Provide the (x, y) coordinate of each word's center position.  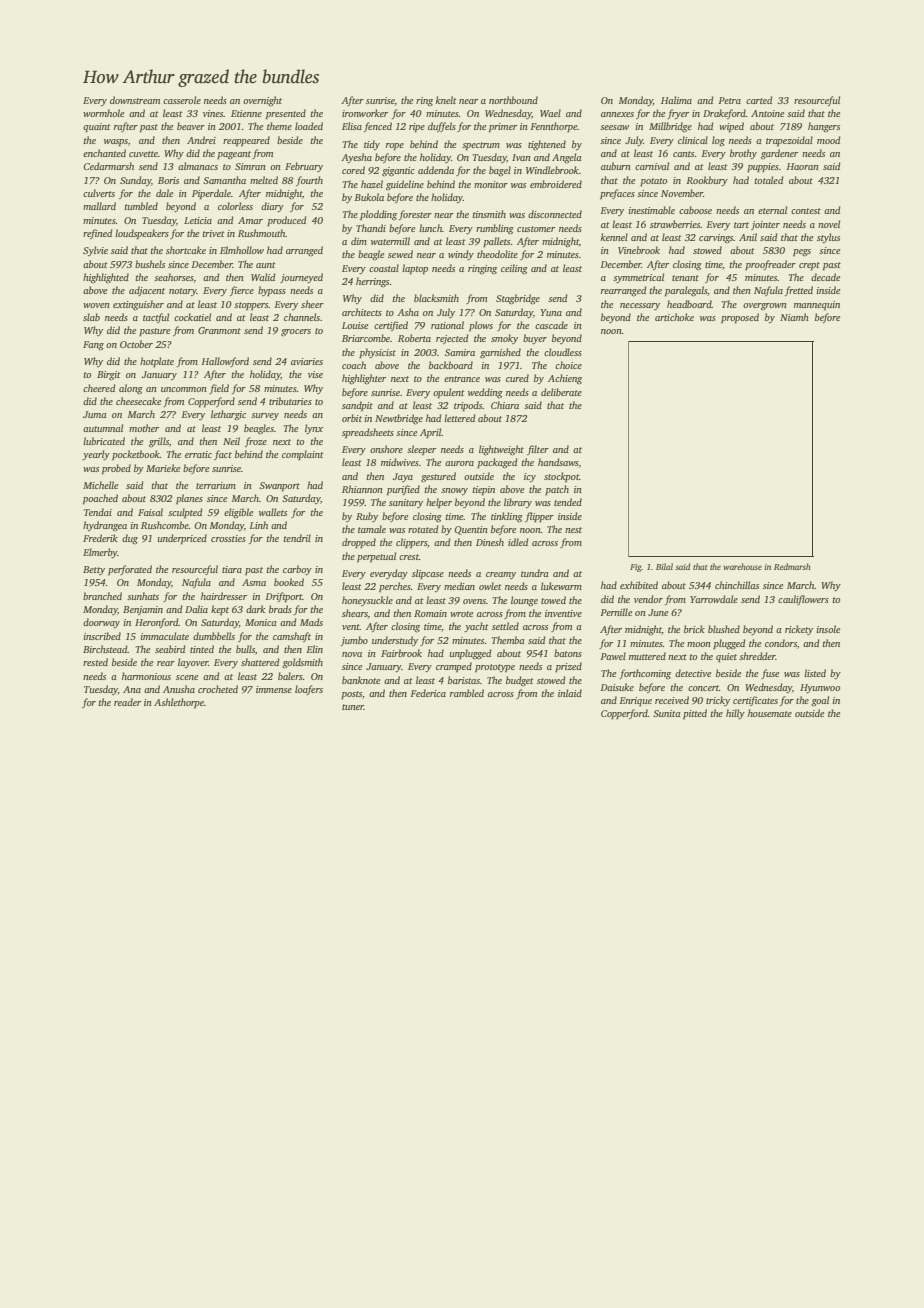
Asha (408, 312)
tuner (353, 707)
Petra (729, 100)
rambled (467, 693)
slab (91, 317)
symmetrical (638, 278)
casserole (182, 100)
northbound (513, 100)
